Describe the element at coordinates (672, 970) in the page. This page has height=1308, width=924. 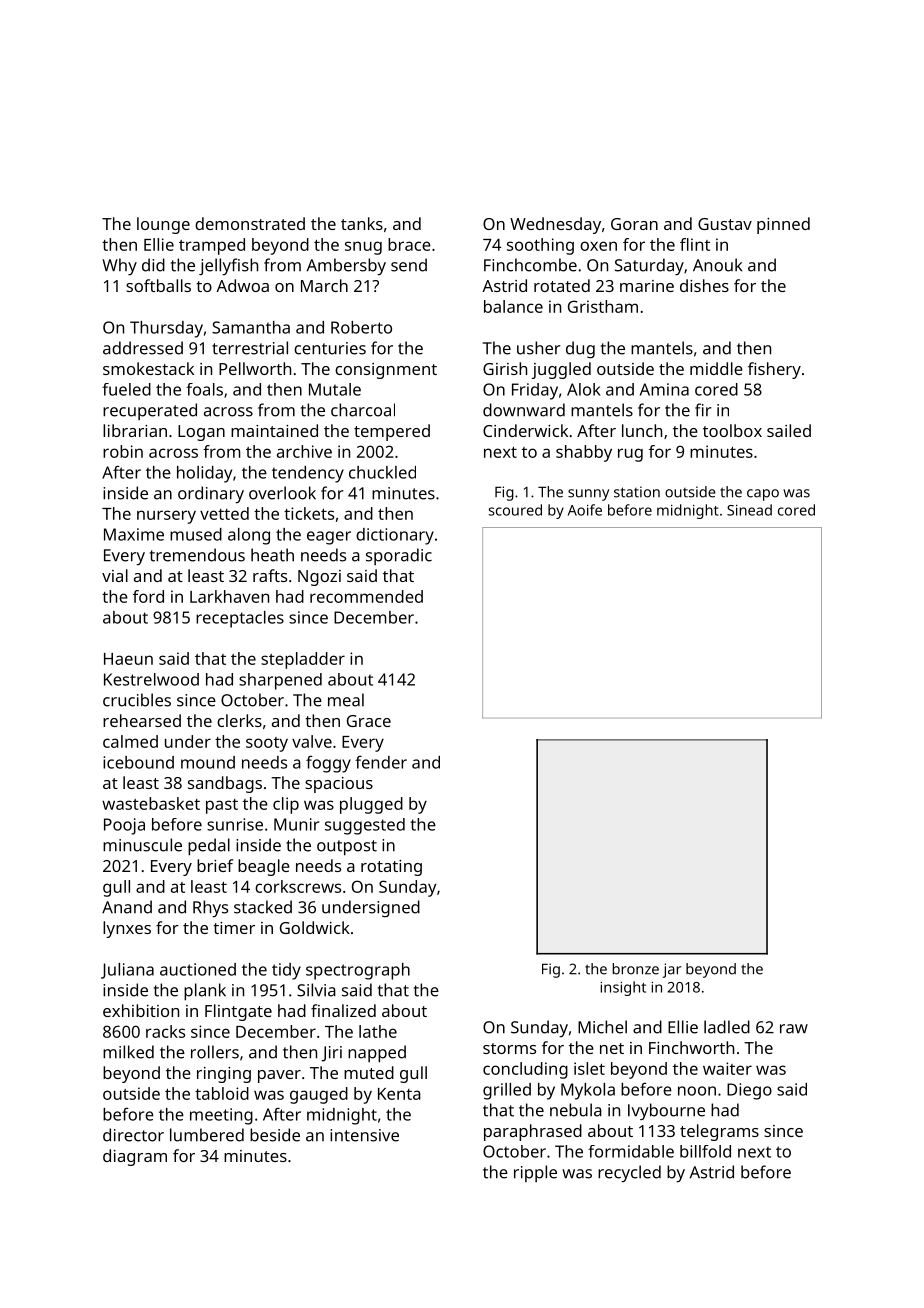
I see `jar` at that location.
